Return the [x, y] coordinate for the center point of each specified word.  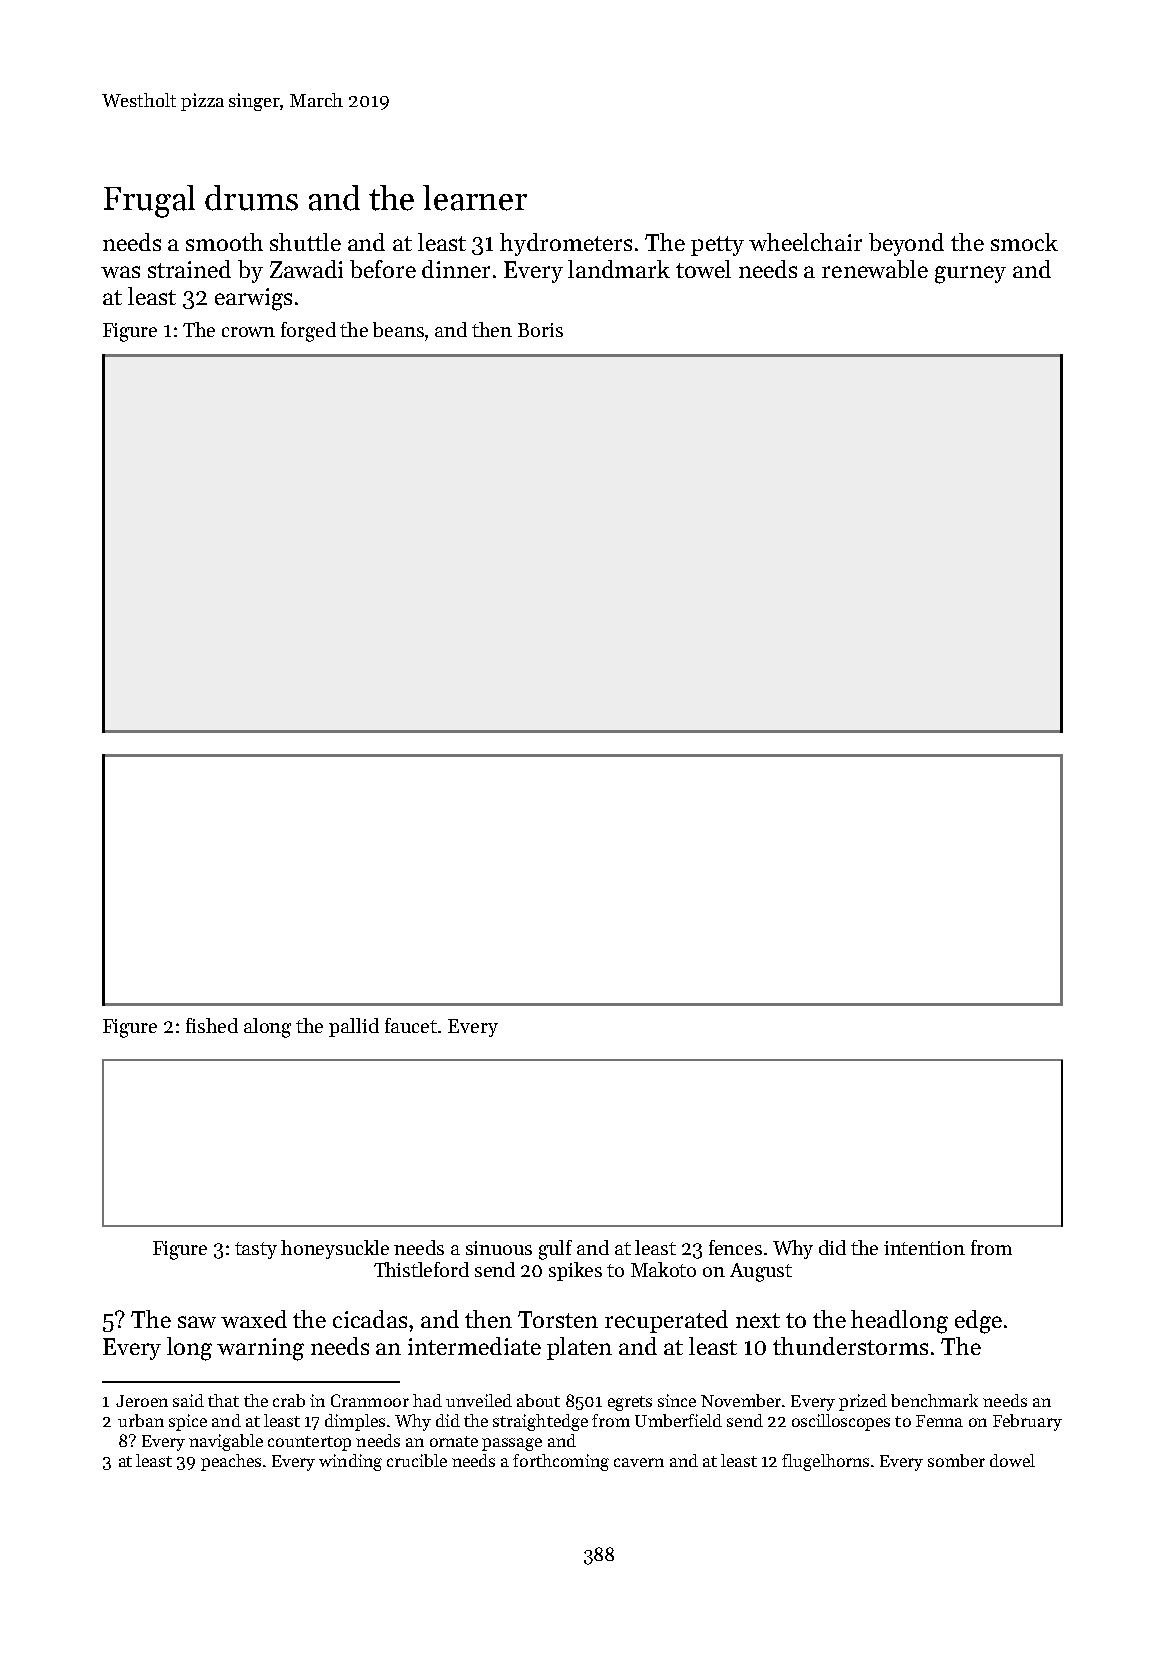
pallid [354, 1027]
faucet [411, 1025]
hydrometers [566, 244]
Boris [540, 330]
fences [735, 1247]
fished [212, 1025]
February [1027, 1422]
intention [924, 1248]
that [223, 1400]
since [677, 1400]
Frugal [149, 201]
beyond [906, 244]
